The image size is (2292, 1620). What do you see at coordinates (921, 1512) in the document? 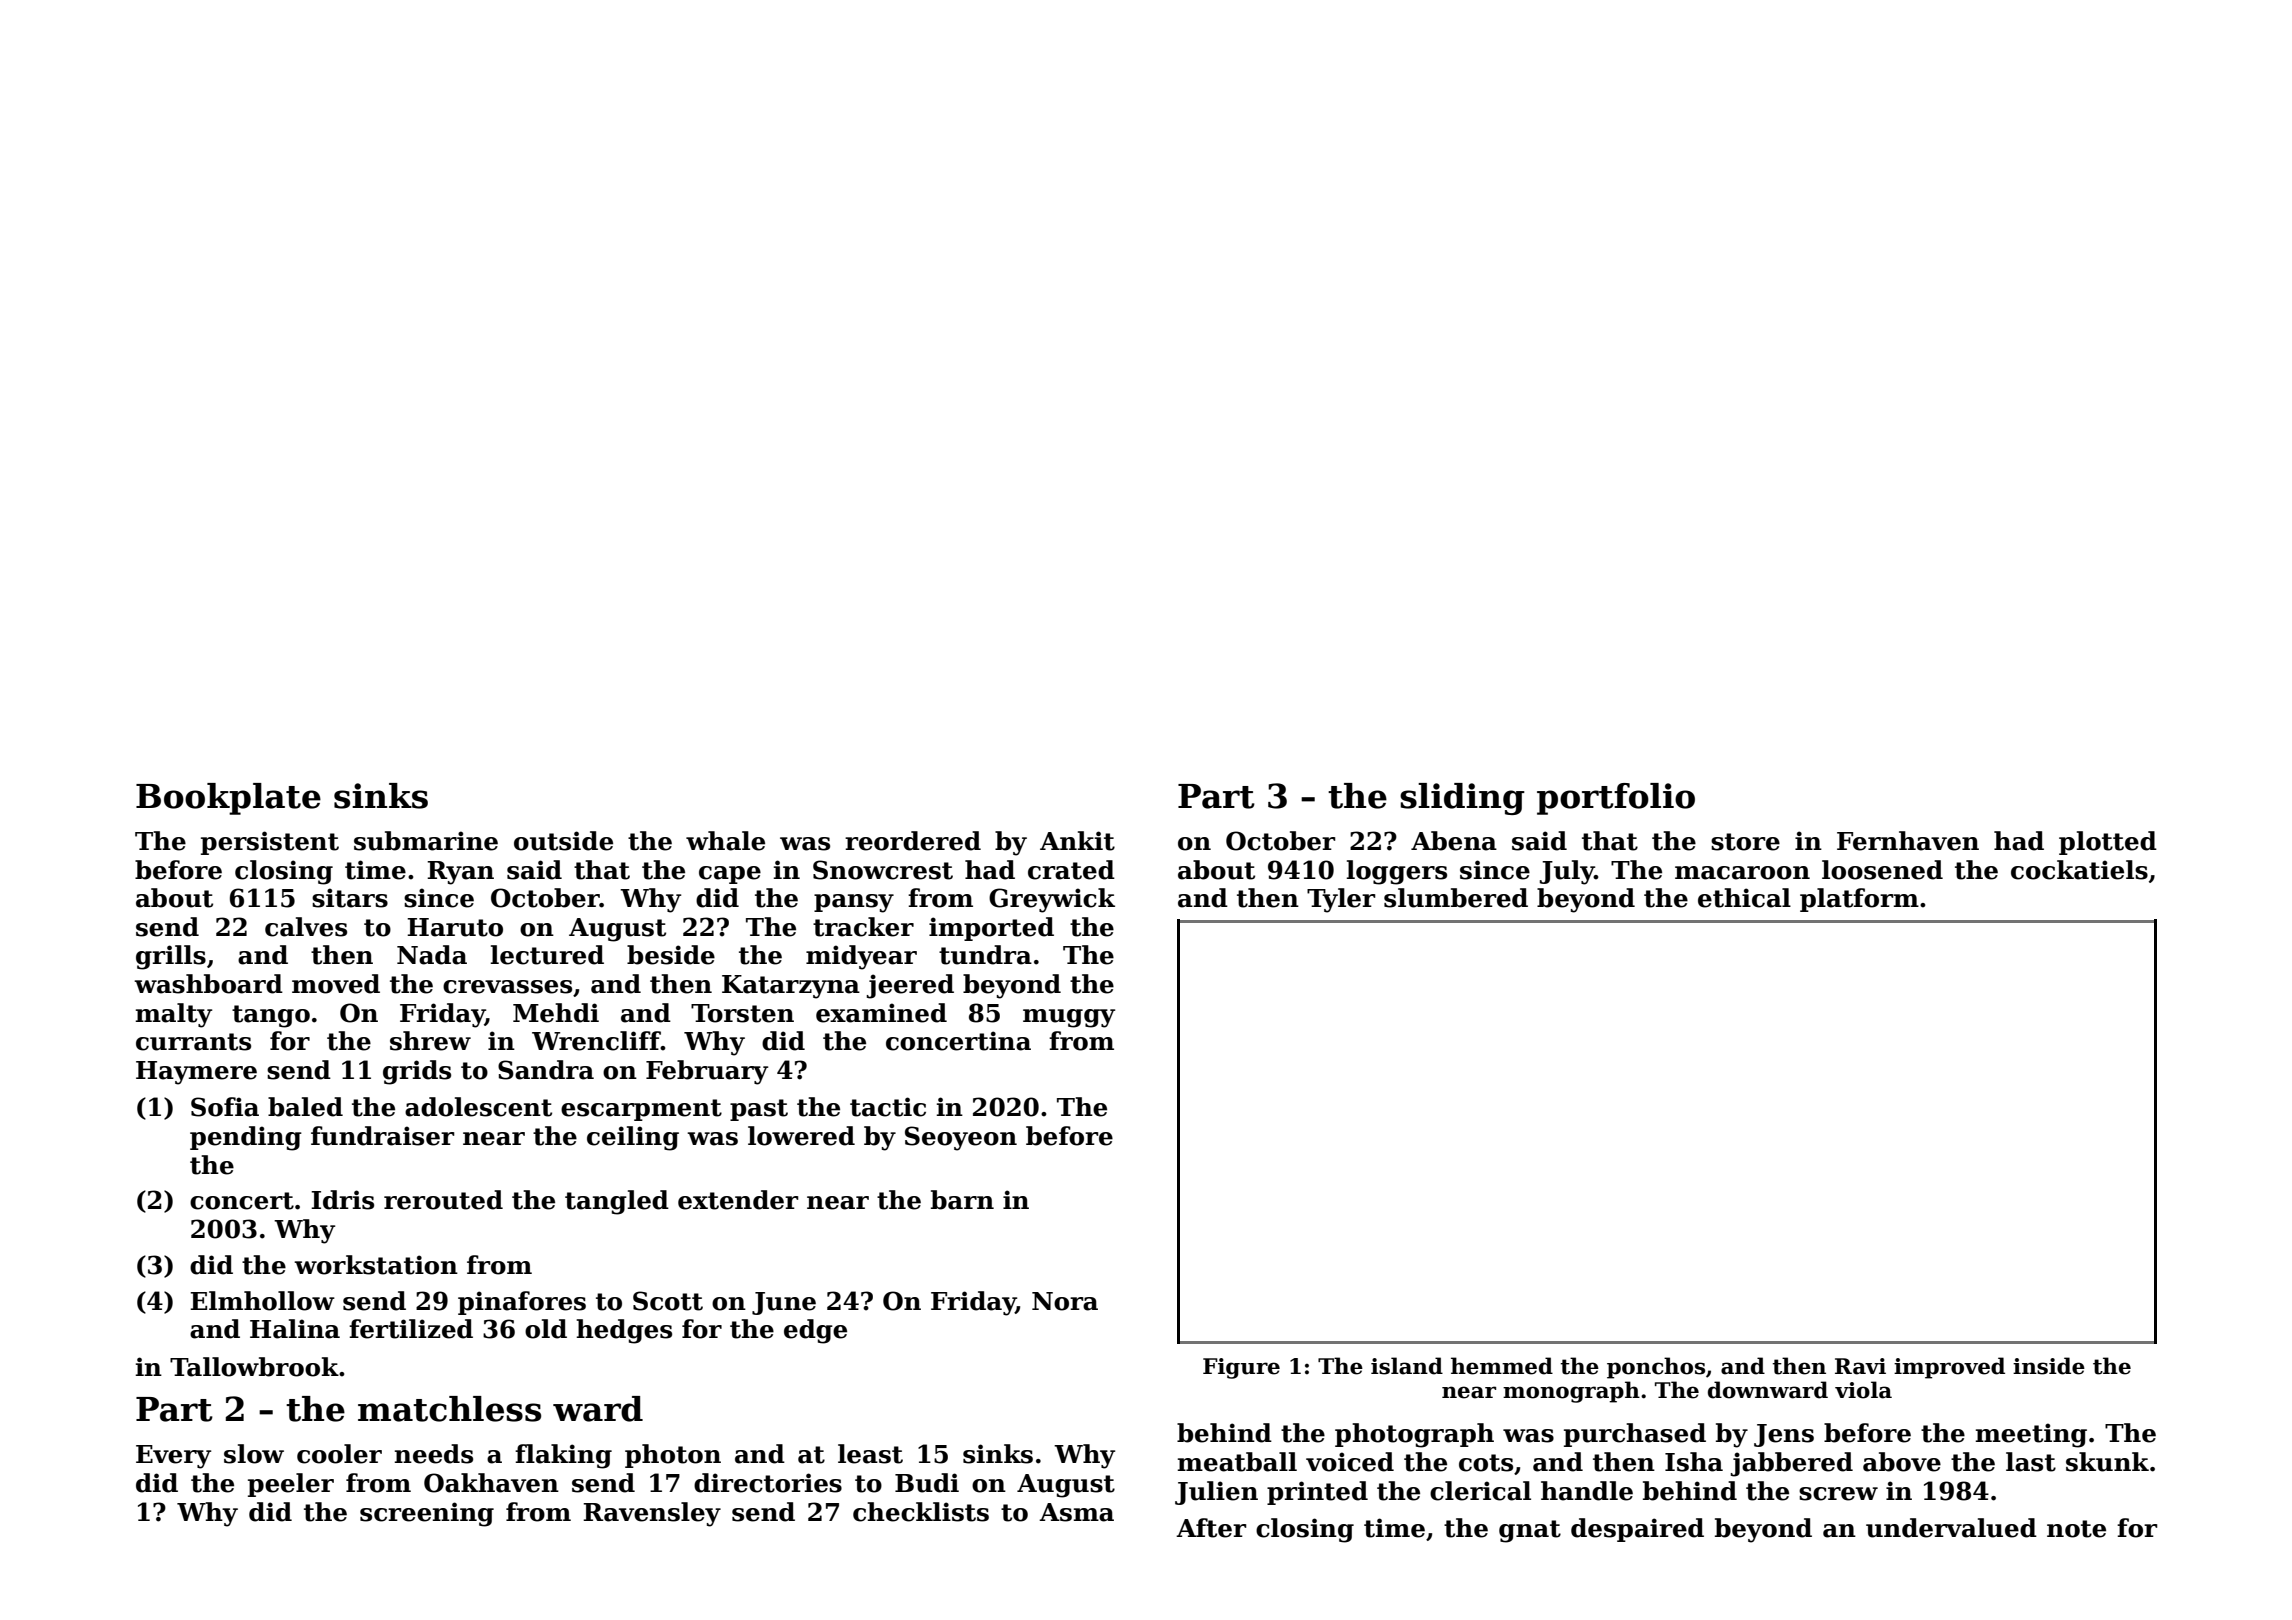
I see `checklists` at bounding box center [921, 1512].
